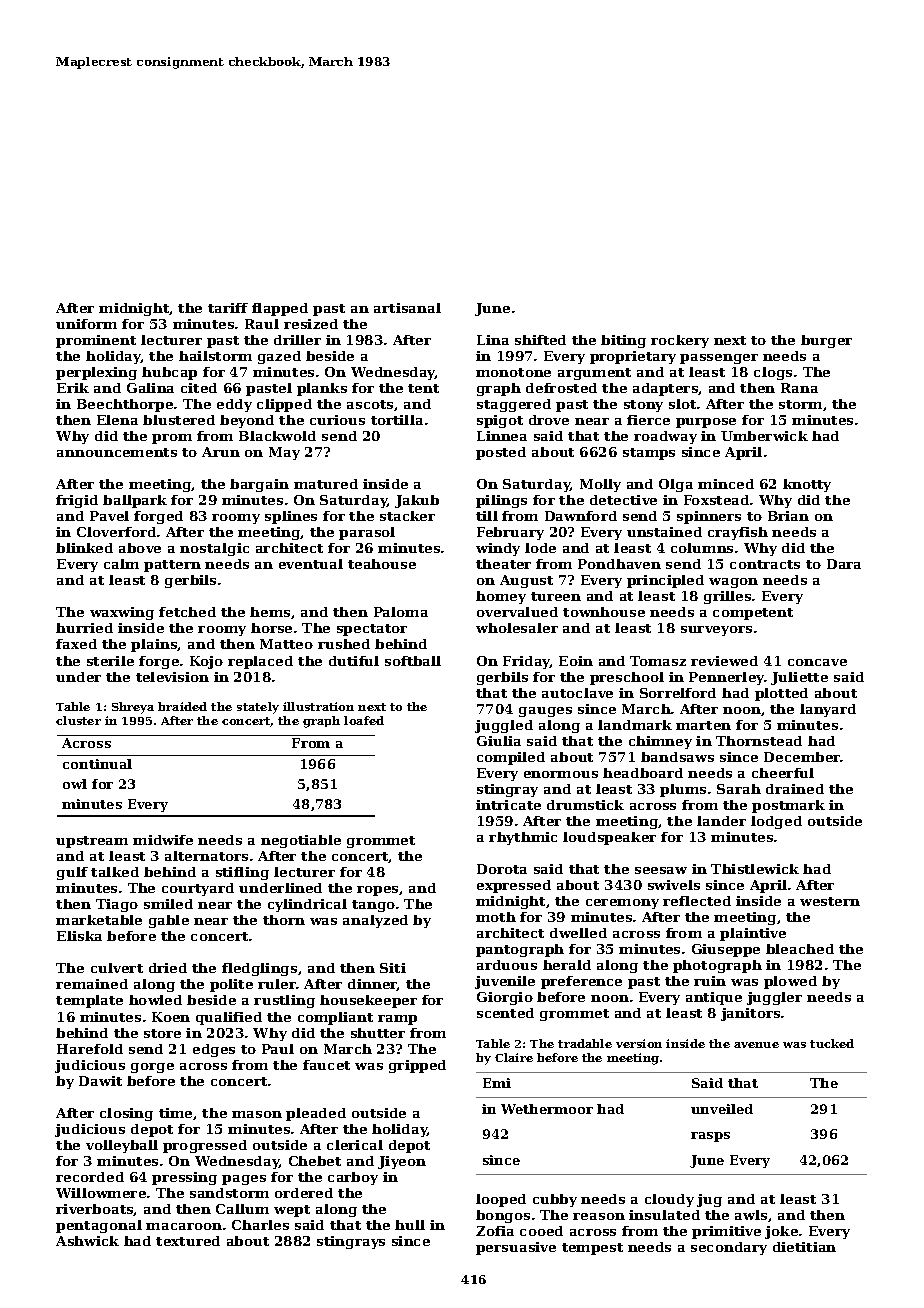 The image size is (924, 1308). I want to click on dietitian, so click(804, 1247).
